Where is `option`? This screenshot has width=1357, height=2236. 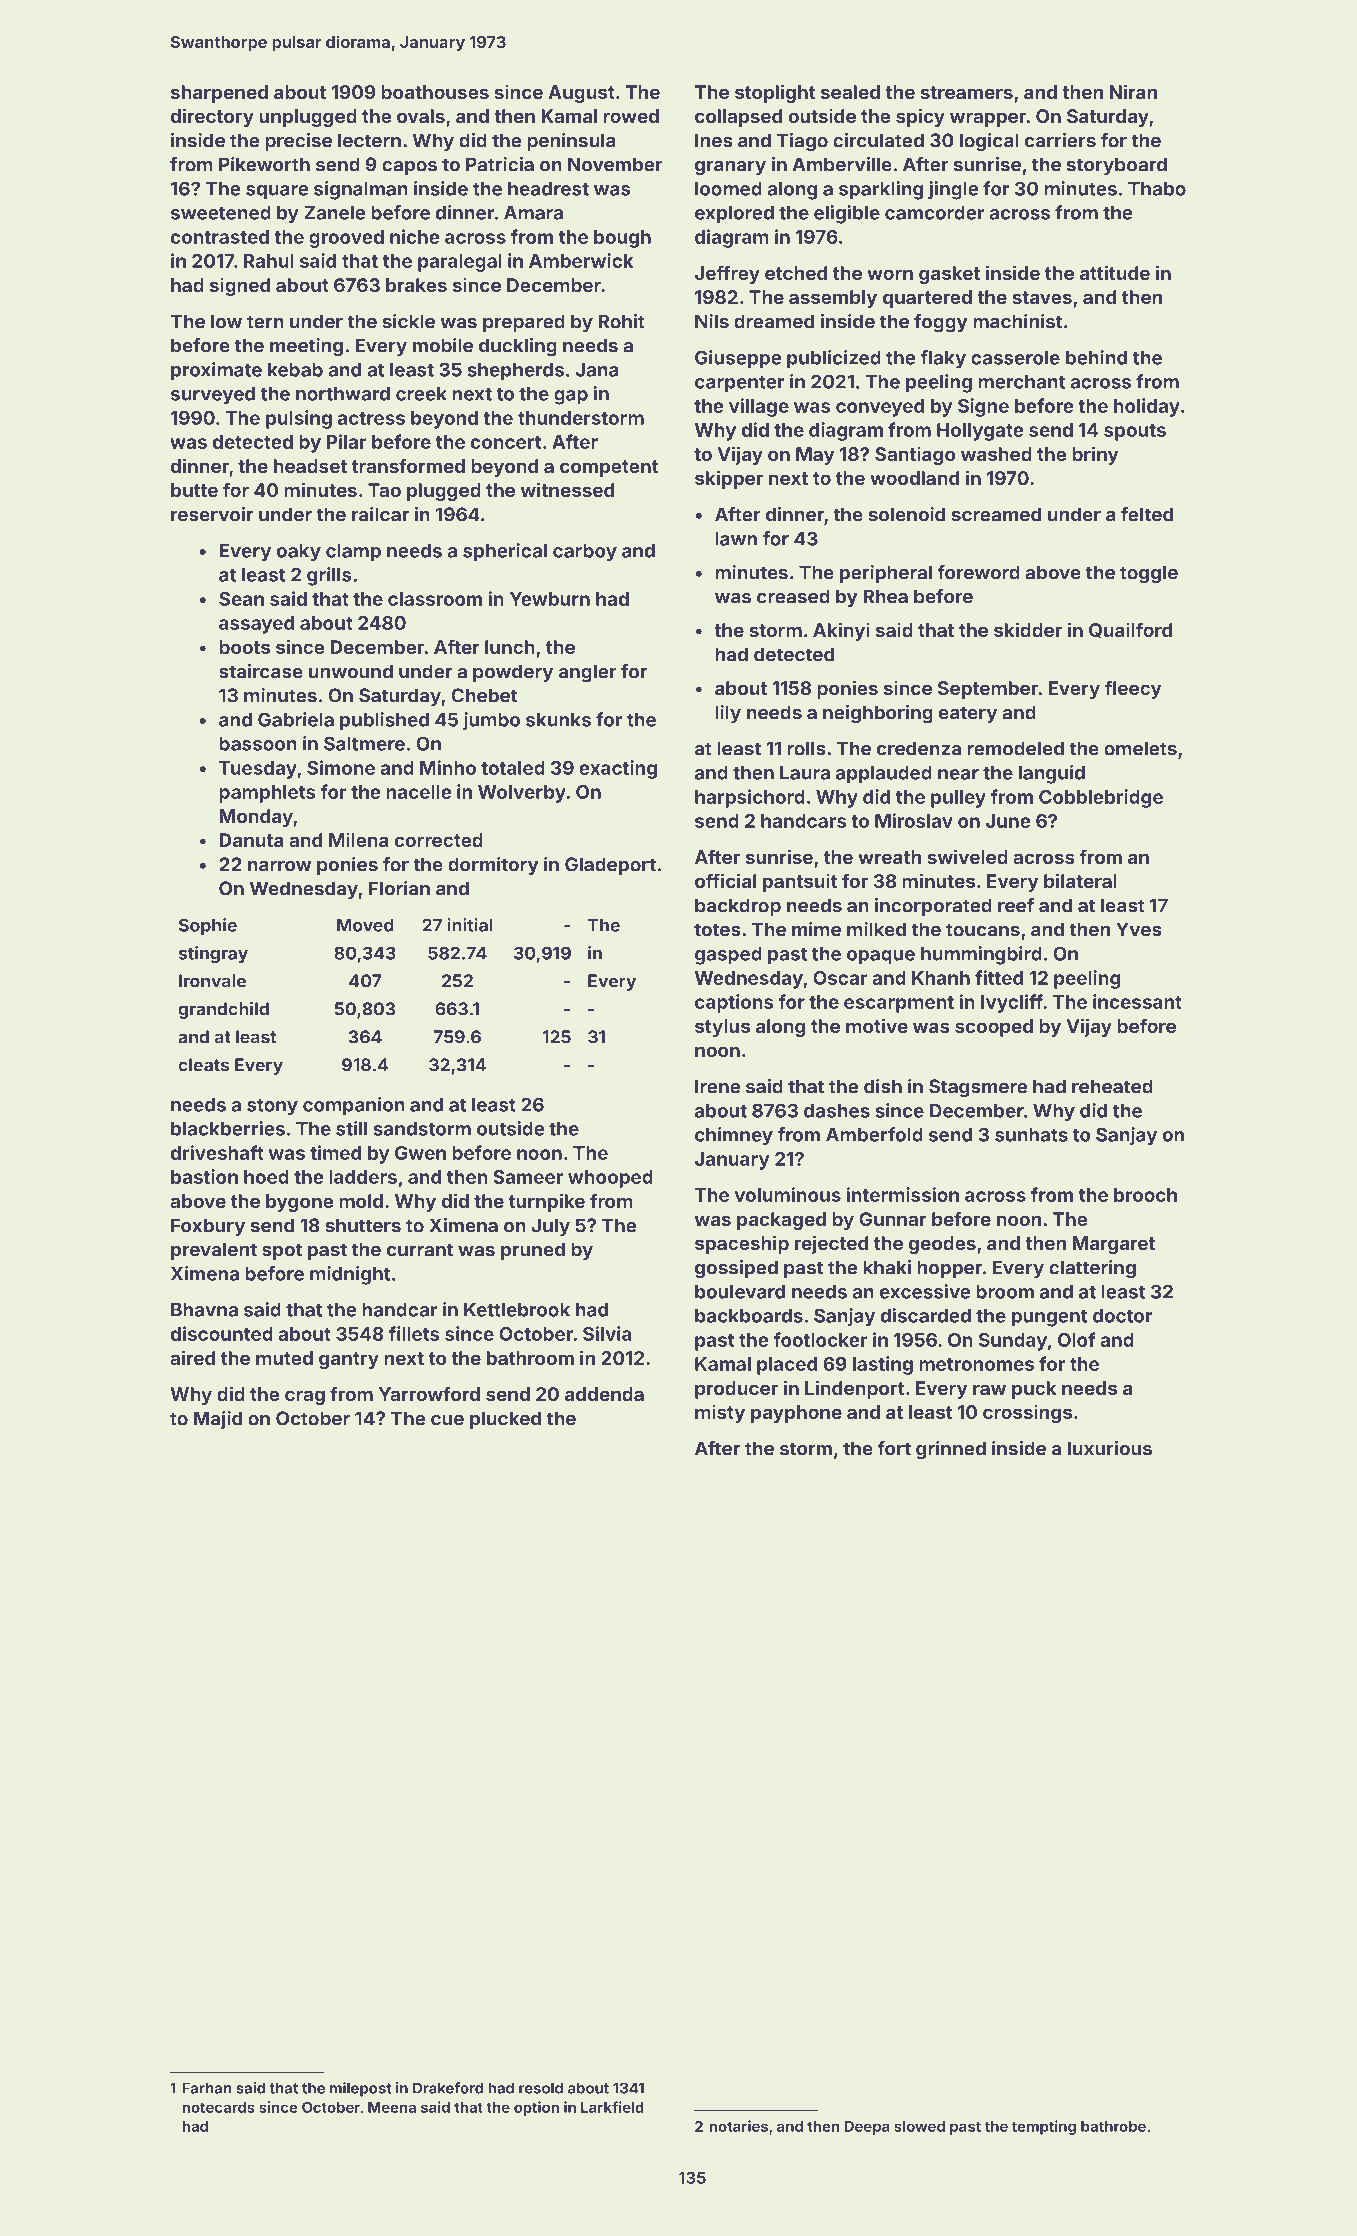 option is located at coordinates (536, 2108).
